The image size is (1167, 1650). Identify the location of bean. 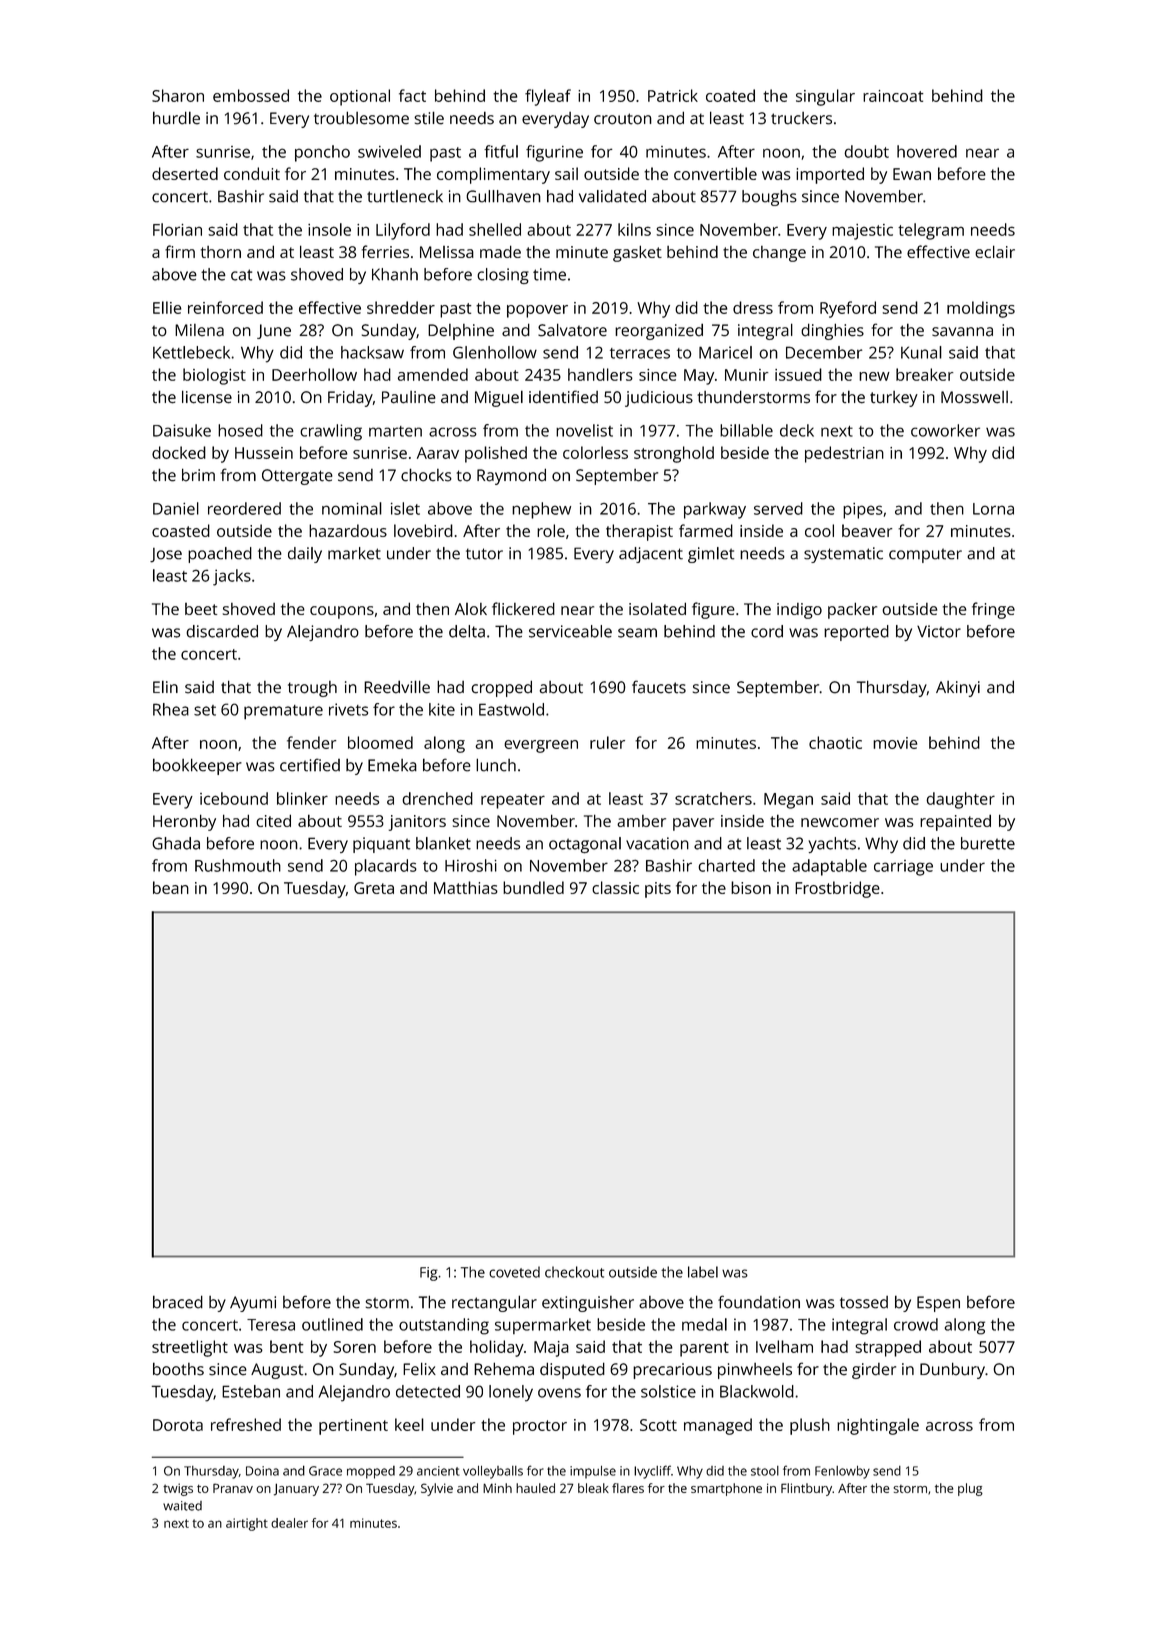
(171, 887).
